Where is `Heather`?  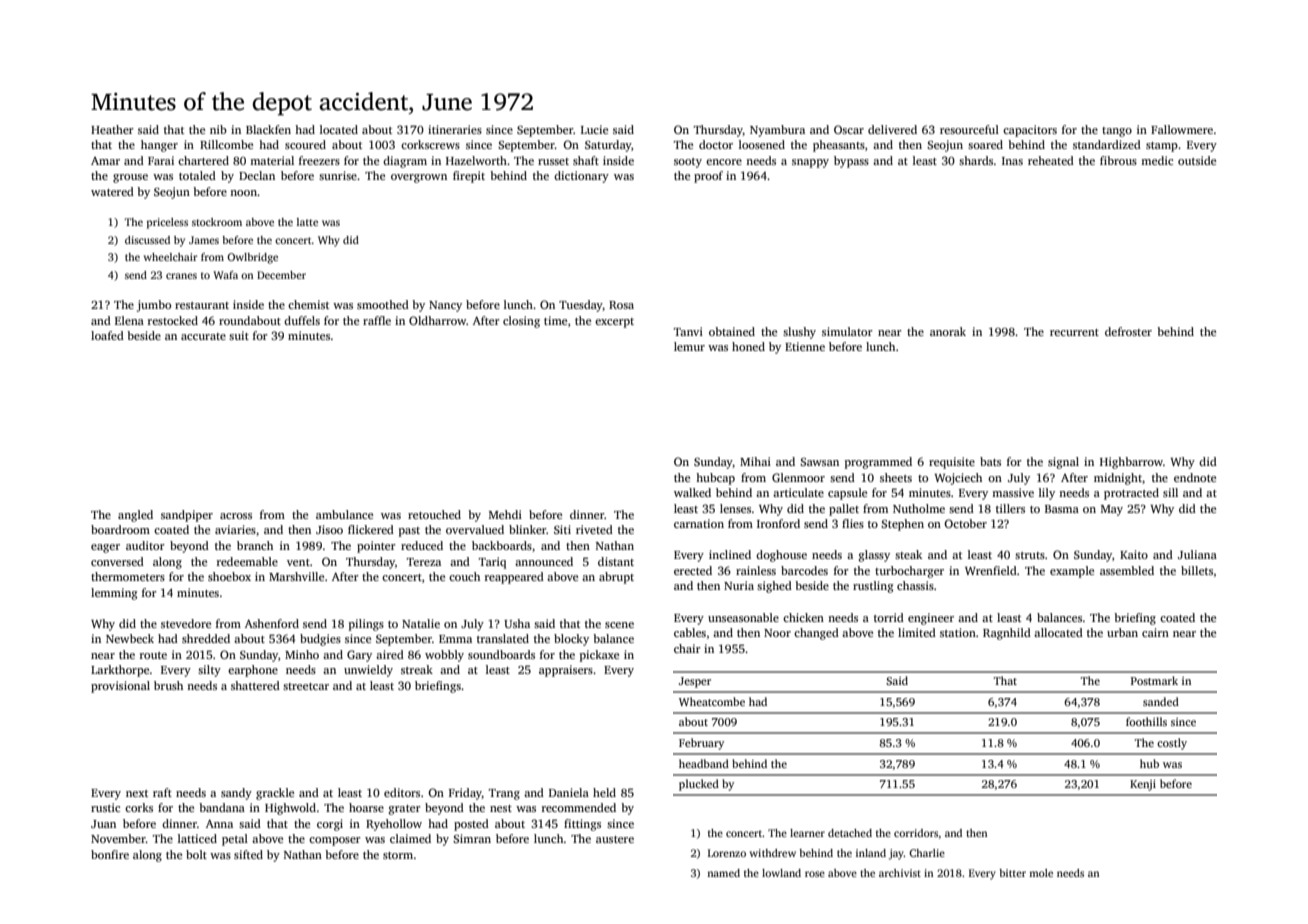 Heather is located at coordinates (112, 129).
